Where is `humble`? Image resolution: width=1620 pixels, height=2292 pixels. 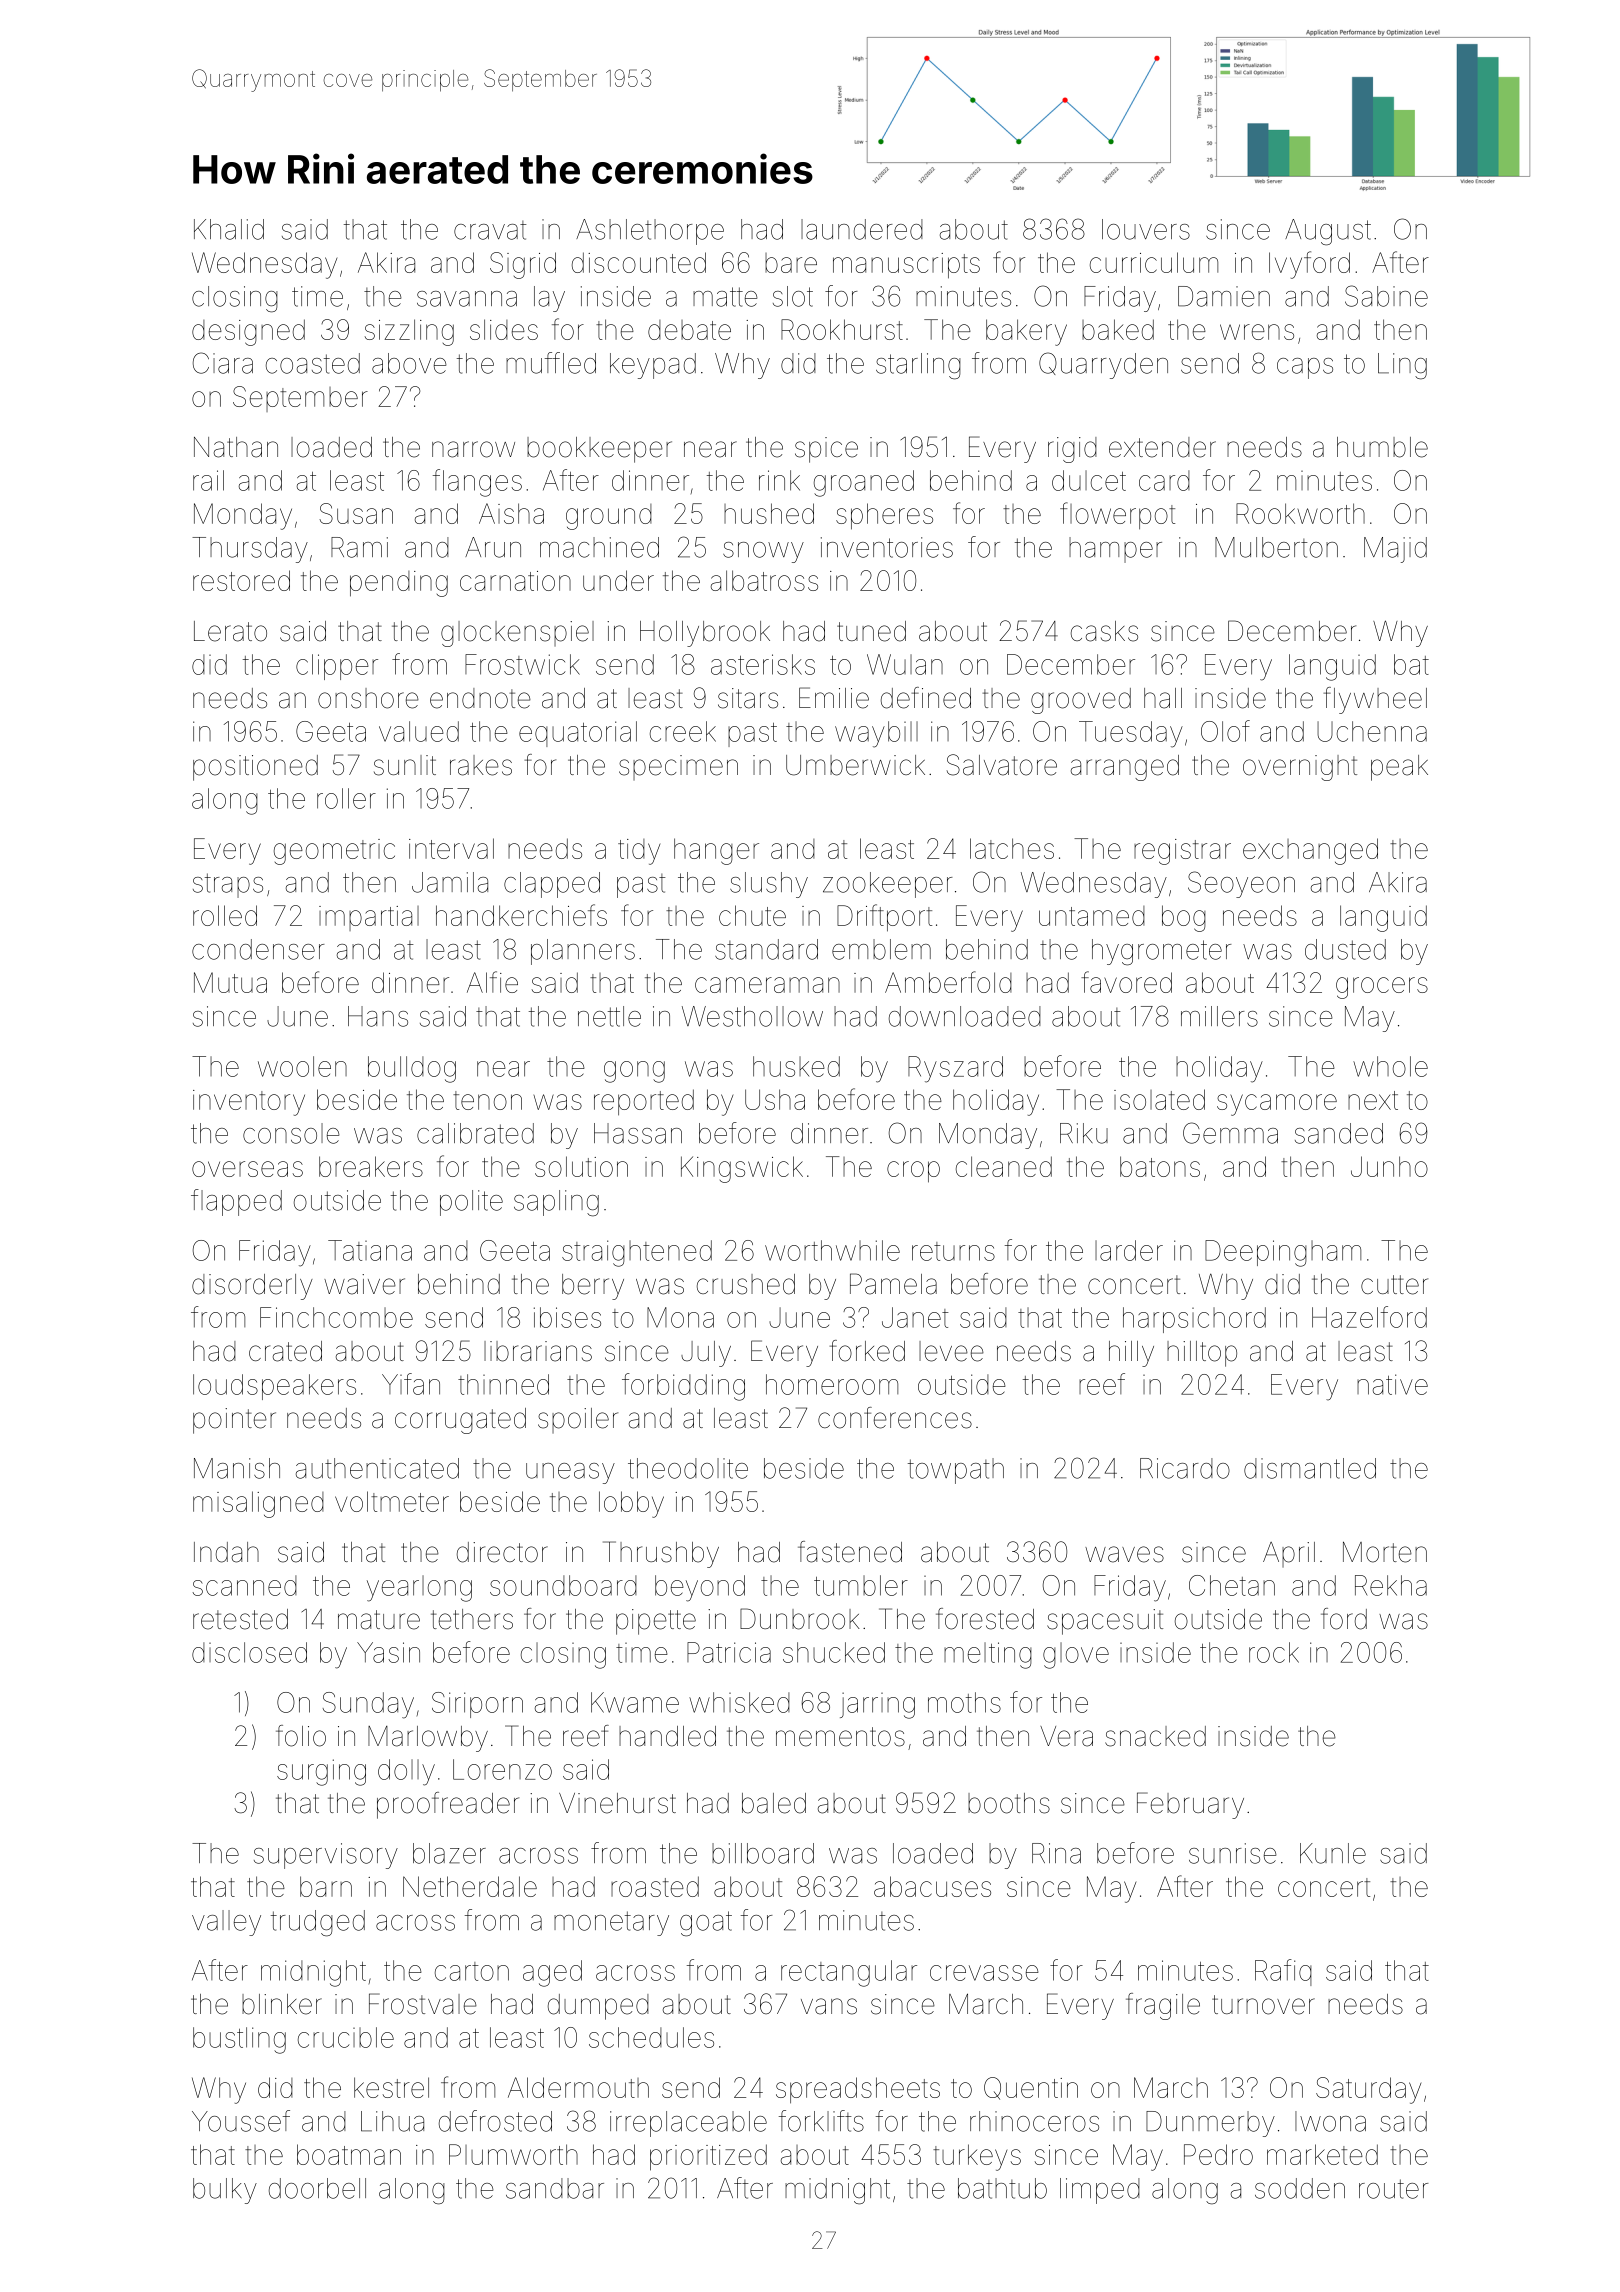
humble is located at coordinates (1382, 447).
